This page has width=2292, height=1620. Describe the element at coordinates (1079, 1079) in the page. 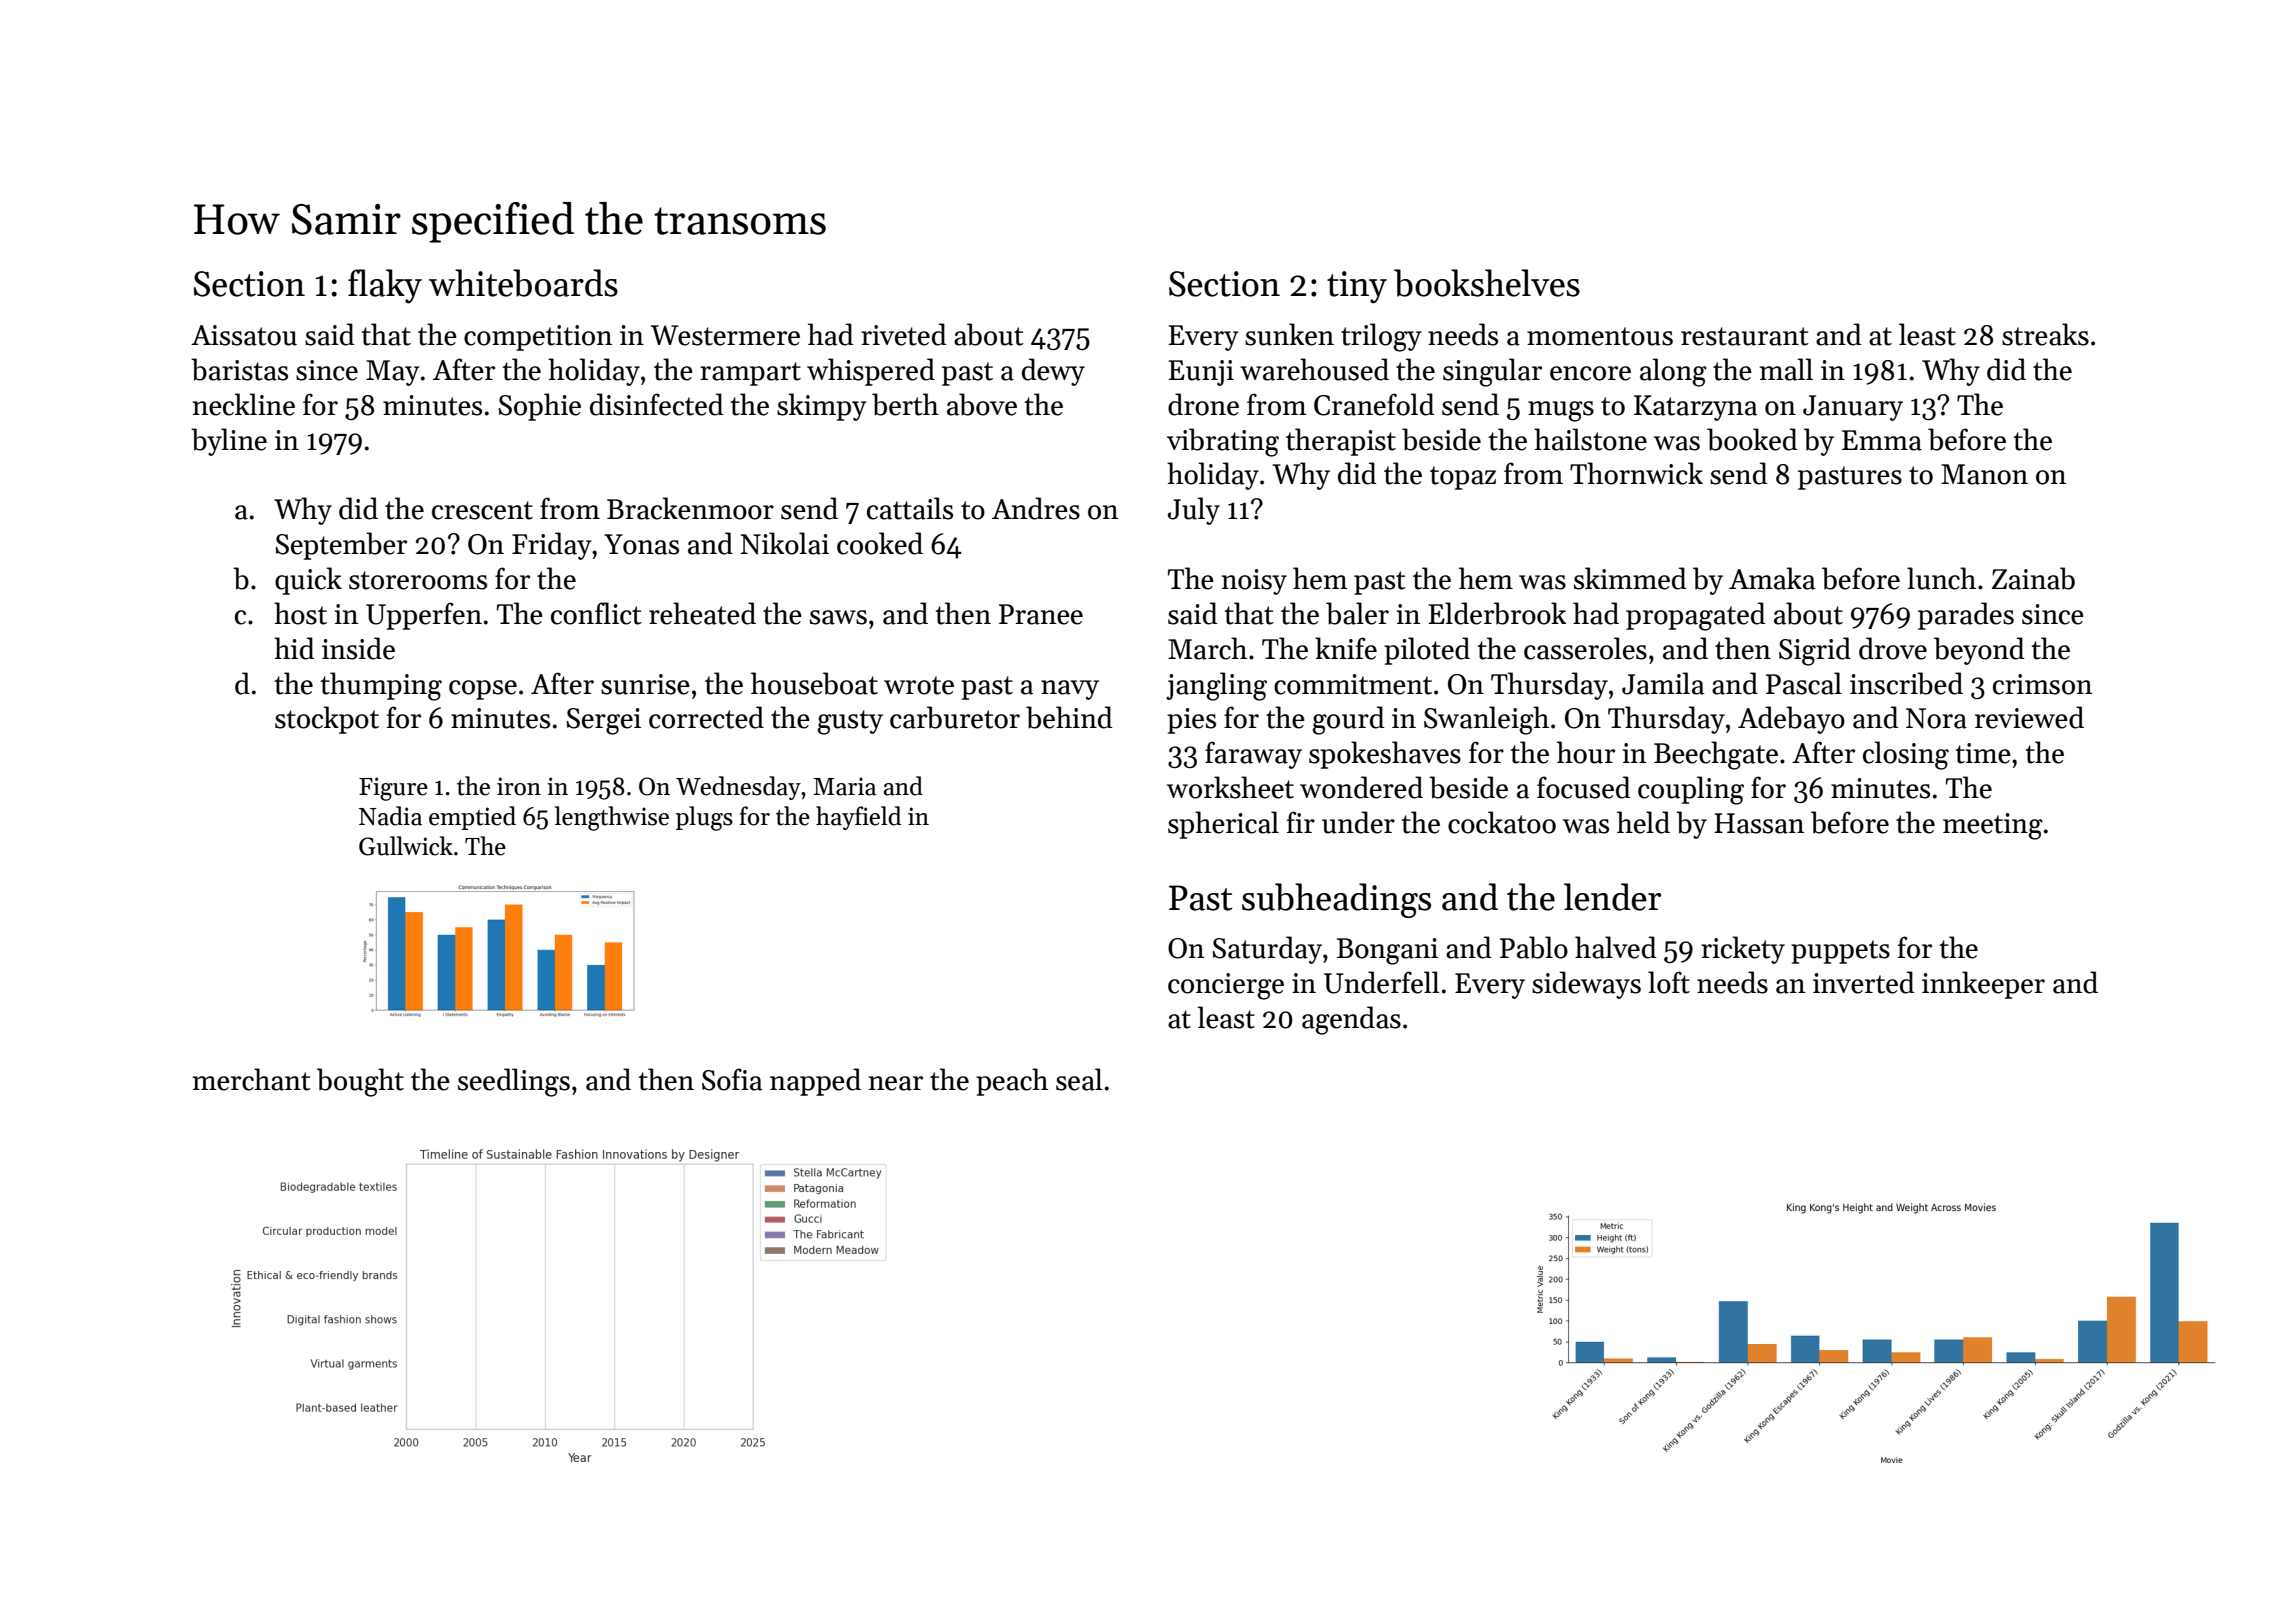

I see `seal` at that location.
